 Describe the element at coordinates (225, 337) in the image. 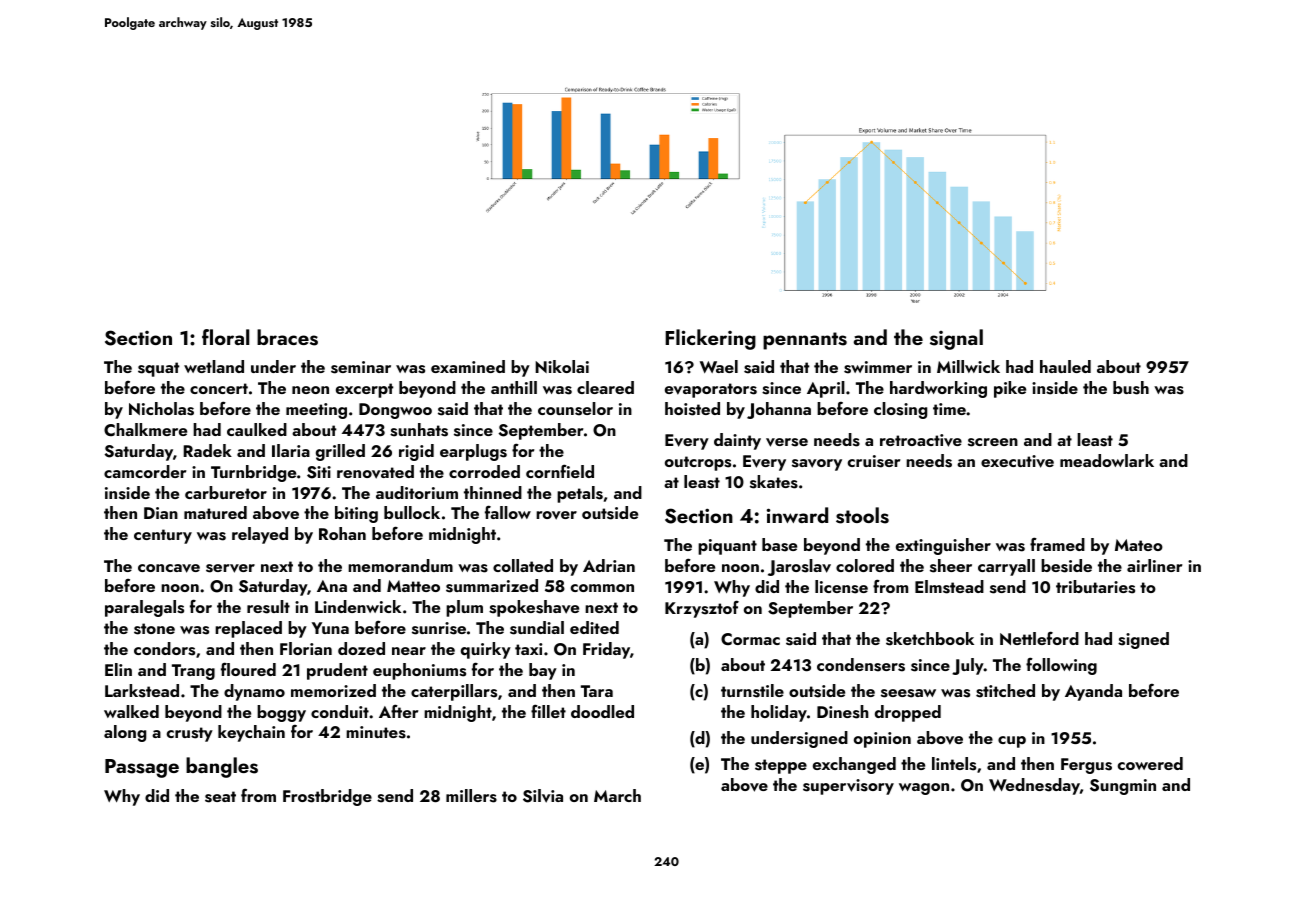

I see `floral` at that location.
